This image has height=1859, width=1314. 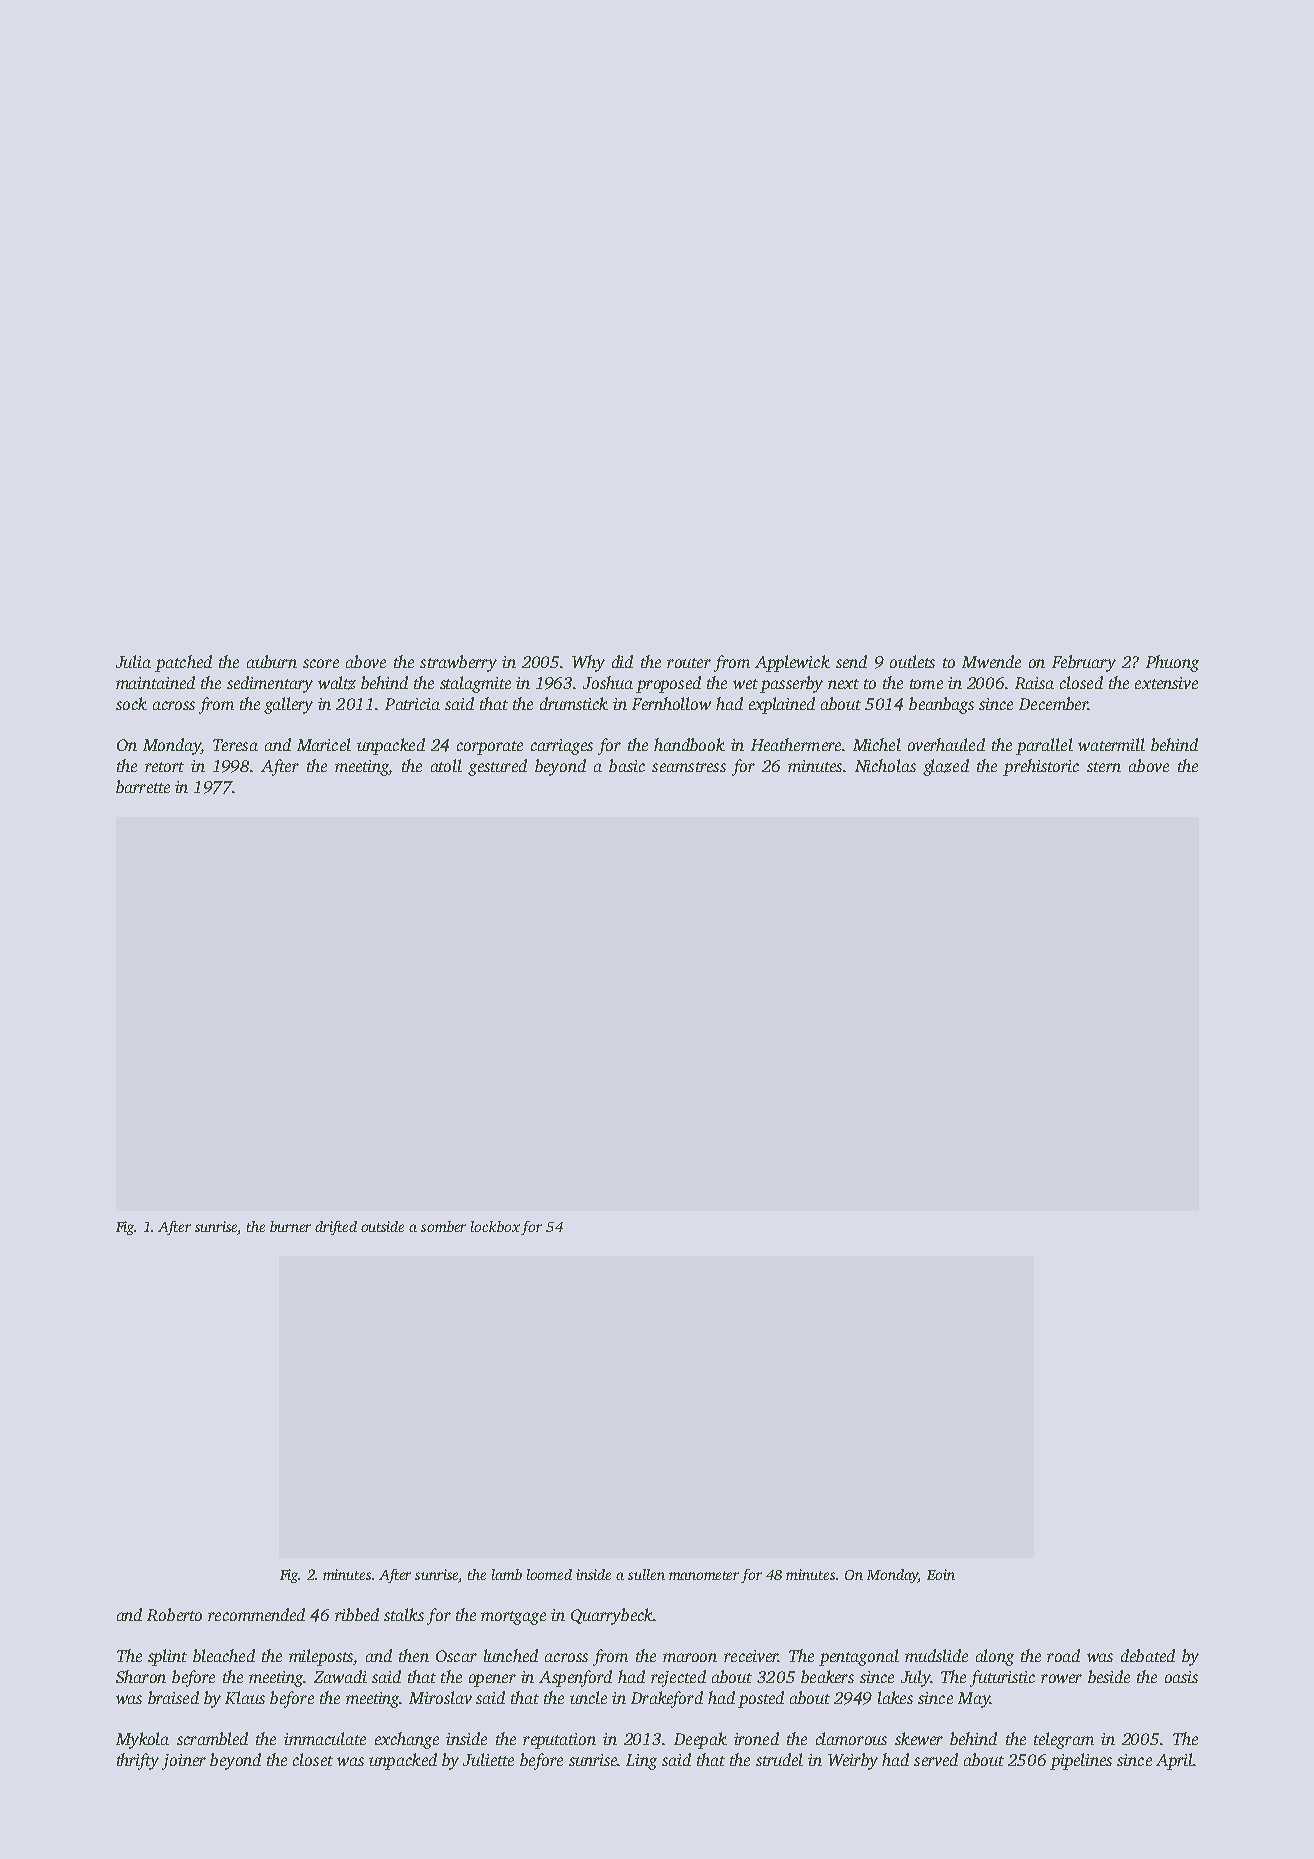 I want to click on Roberto, so click(x=174, y=1614).
